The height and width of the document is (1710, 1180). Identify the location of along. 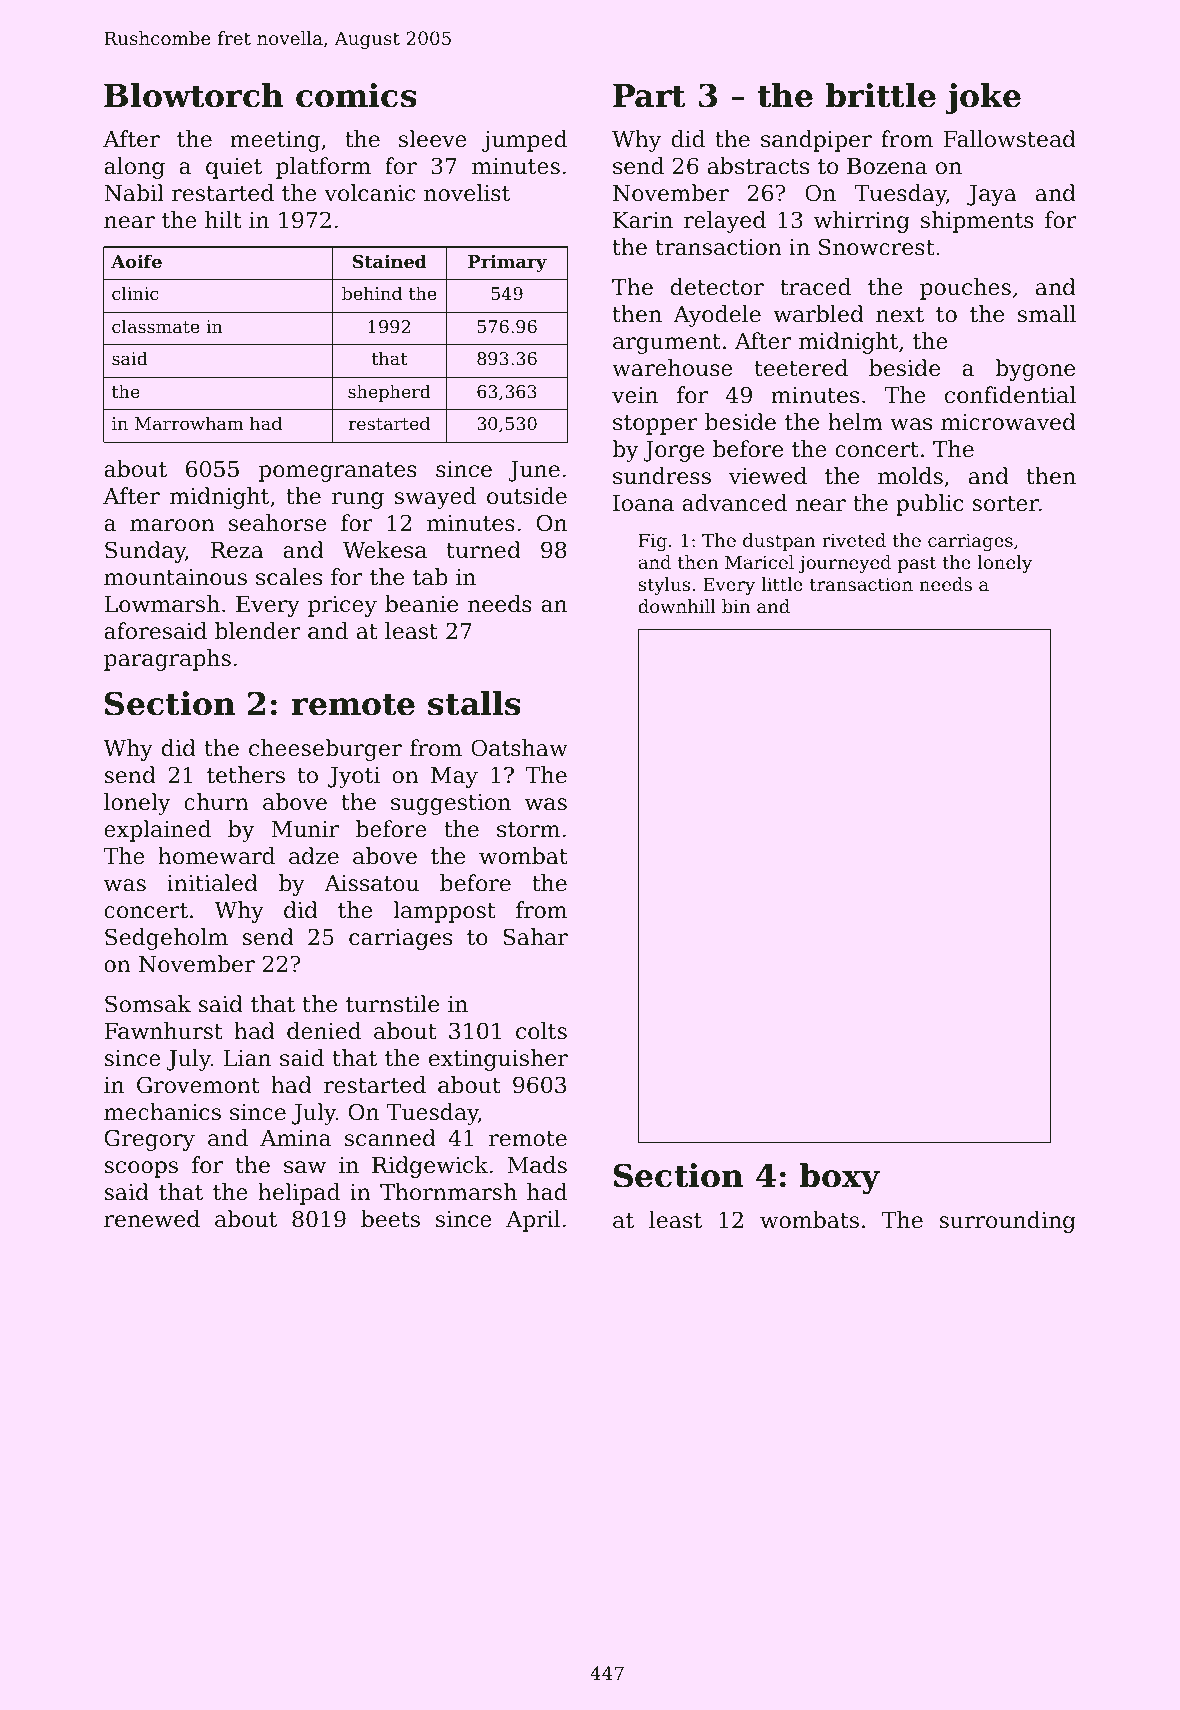
(134, 168).
